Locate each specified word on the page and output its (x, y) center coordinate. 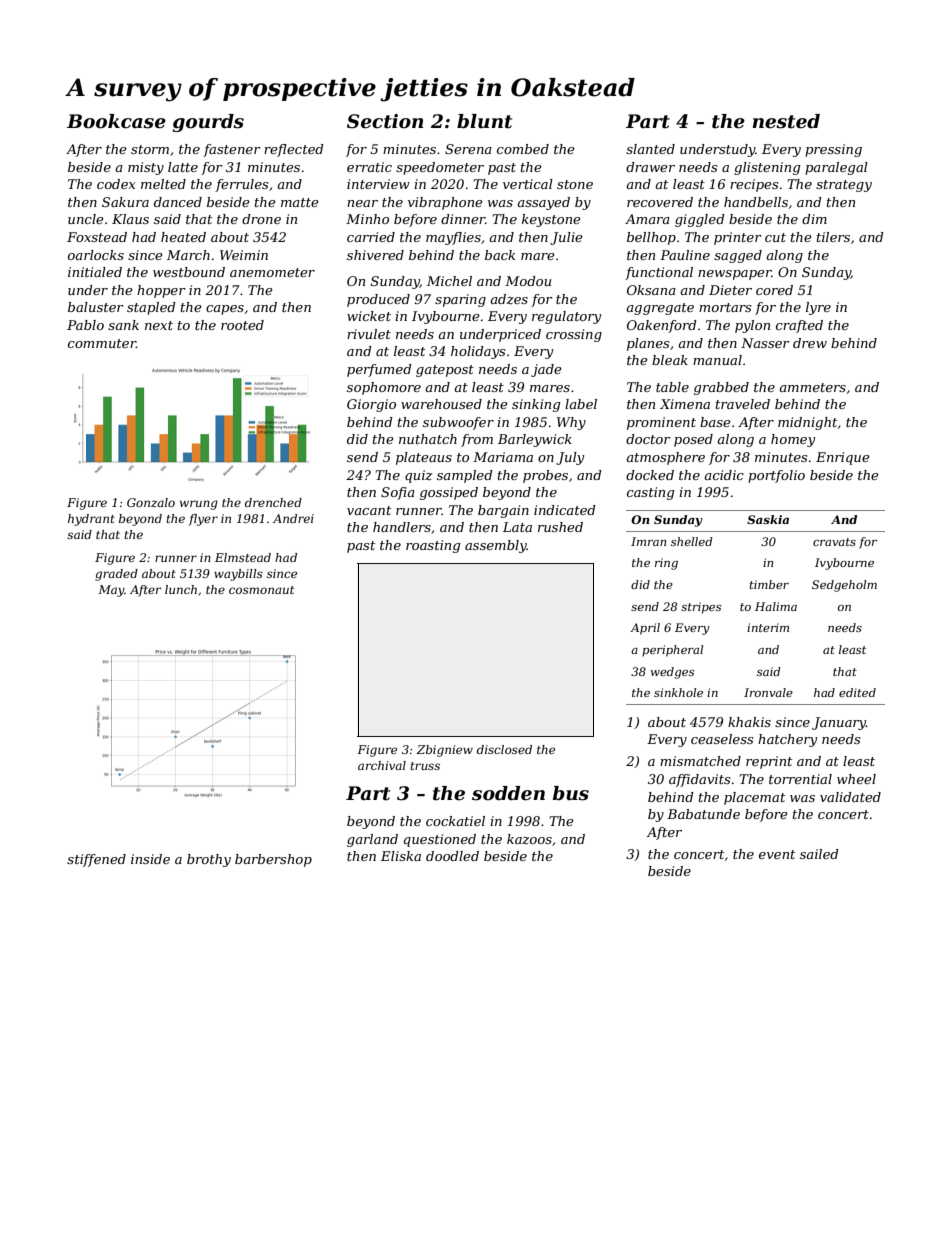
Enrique (843, 458)
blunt (484, 121)
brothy (209, 860)
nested (786, 121)
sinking (536, 405)
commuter (102, 343)
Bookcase (116, 121)
